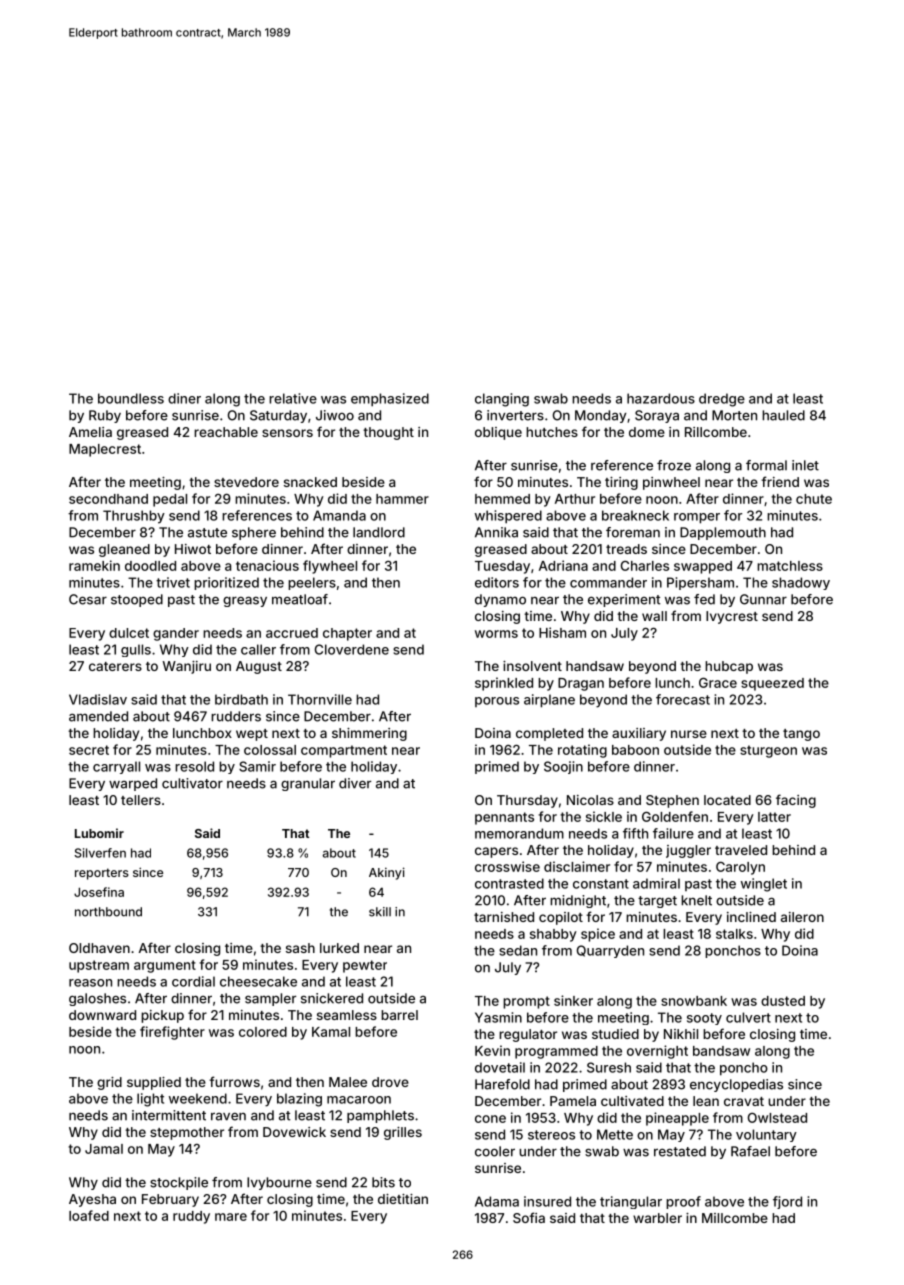  Describe the element at coordinates (734, 934) in the screenshot. I see `stalks` at that location.
